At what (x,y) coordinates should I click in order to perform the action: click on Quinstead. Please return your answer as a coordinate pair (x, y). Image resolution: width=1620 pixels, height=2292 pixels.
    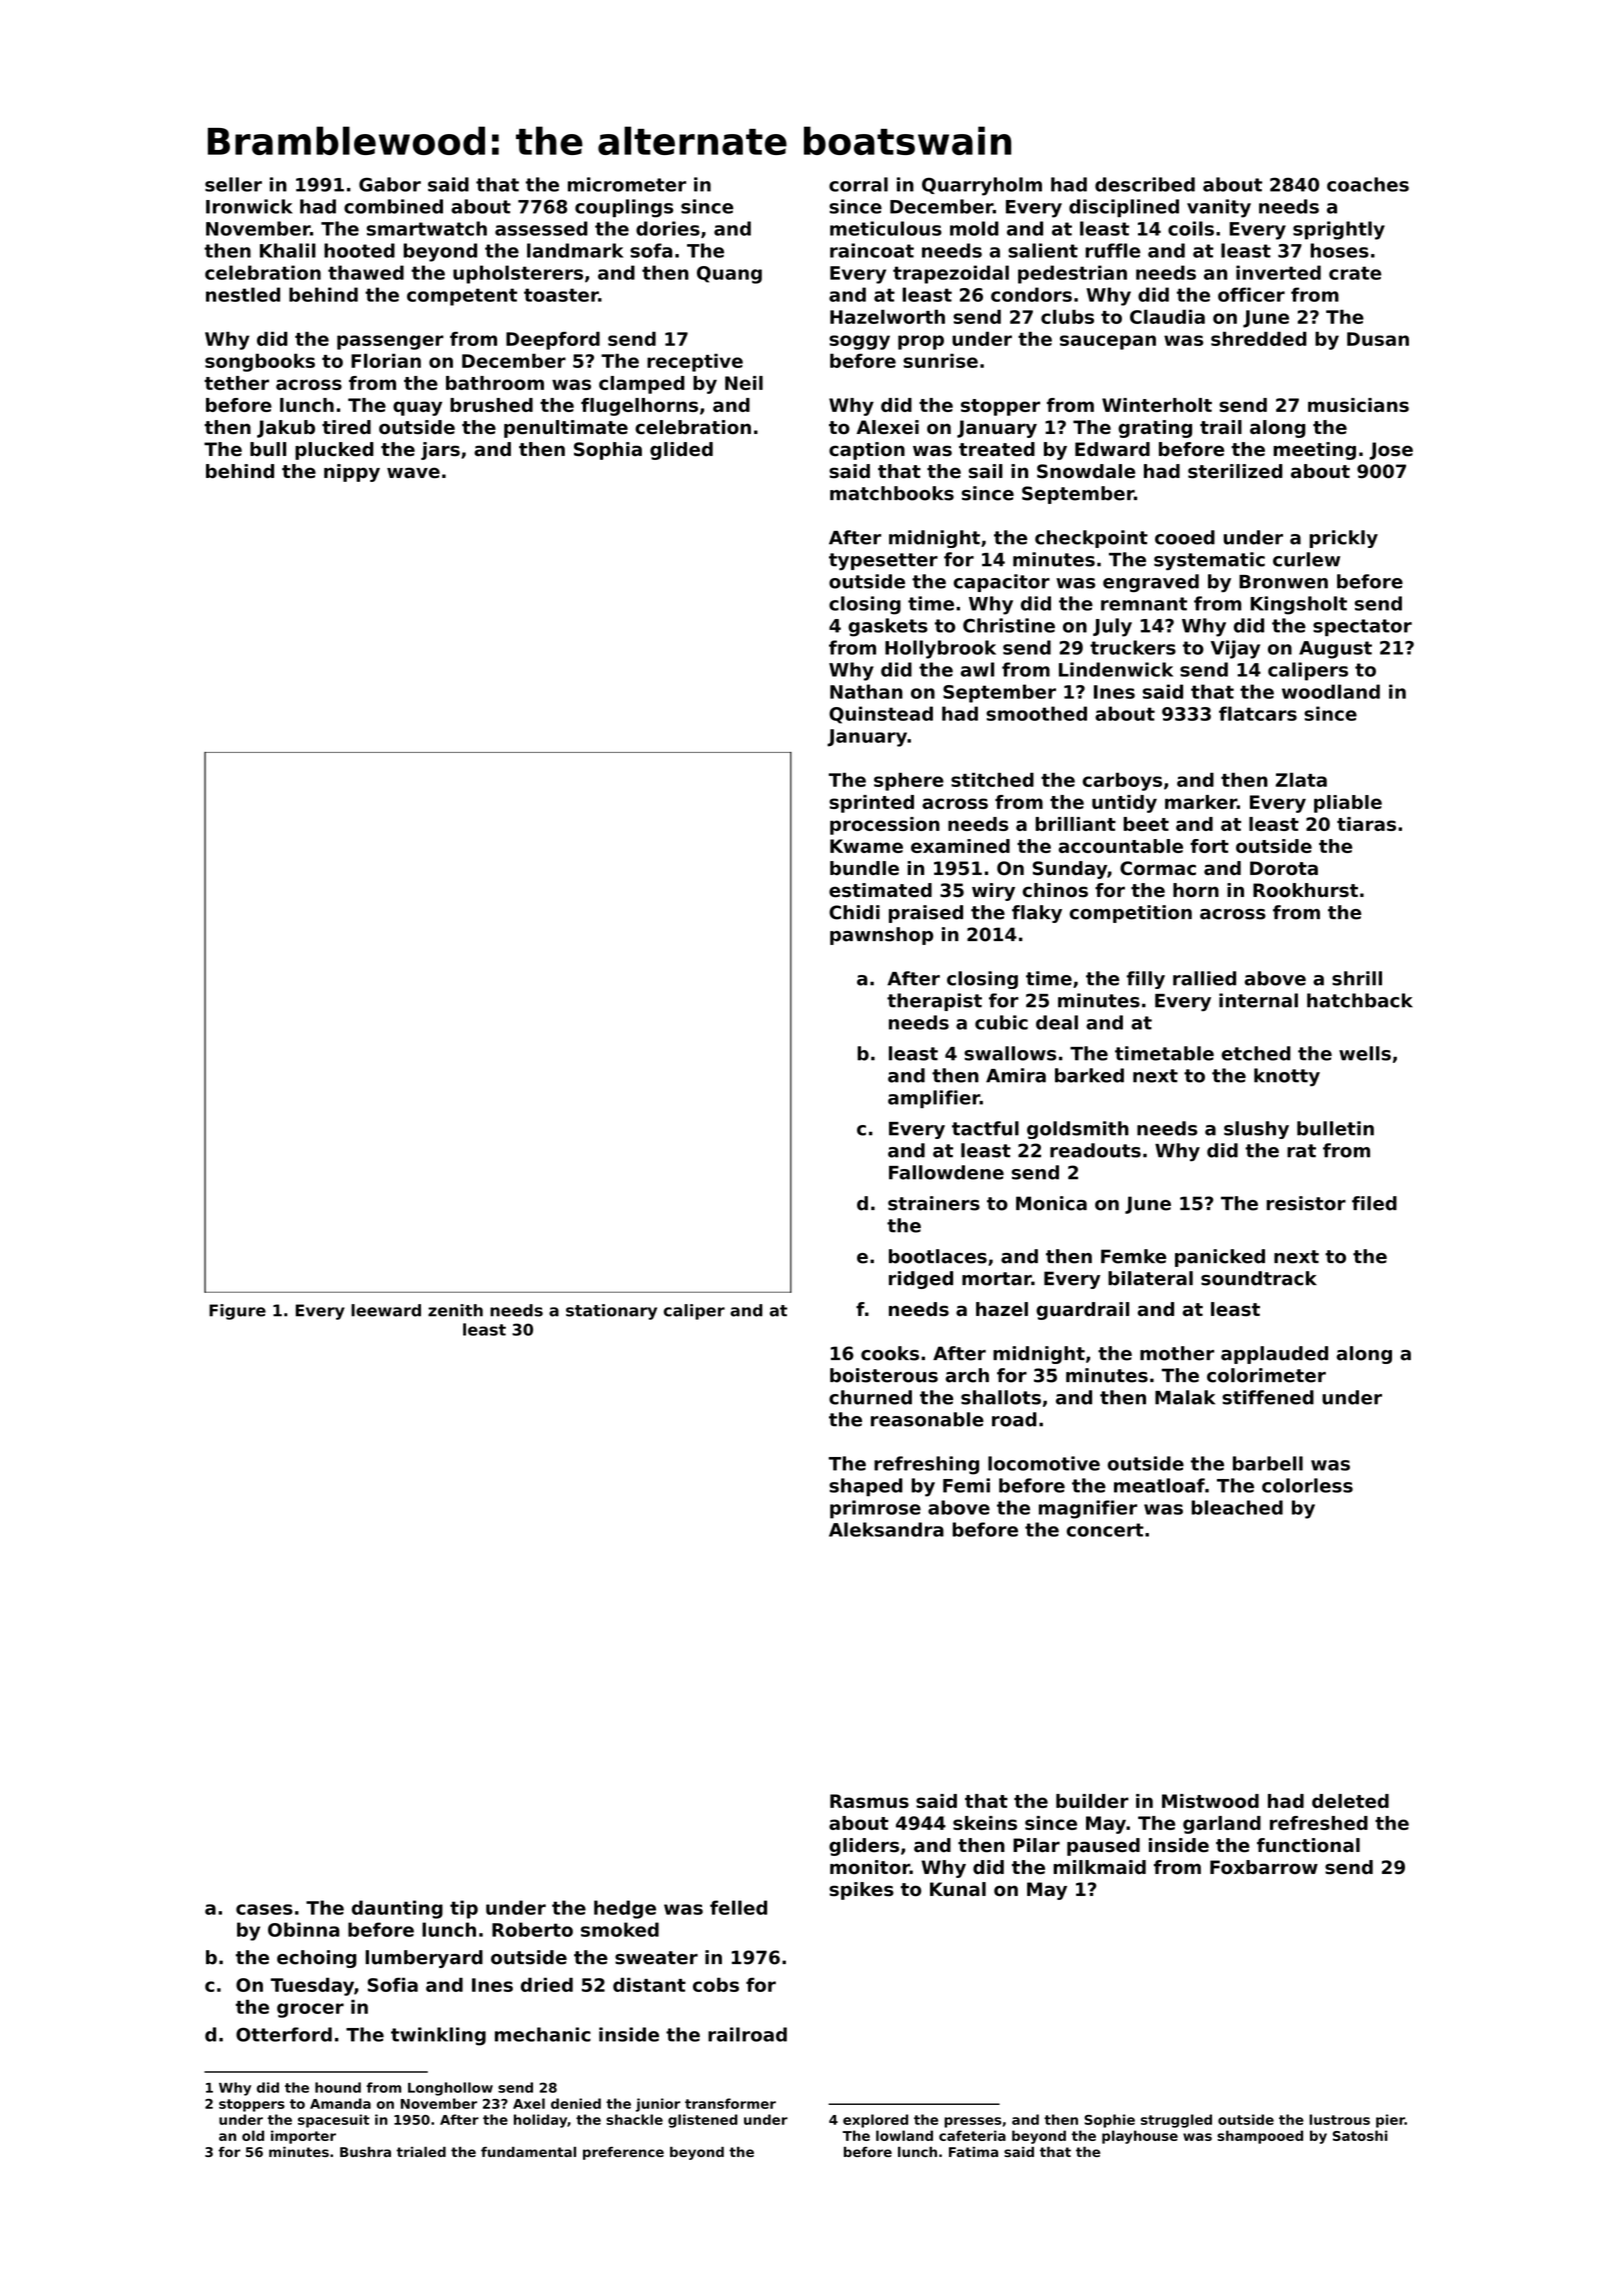
    Looking at the image, I should click on (881, 715).
